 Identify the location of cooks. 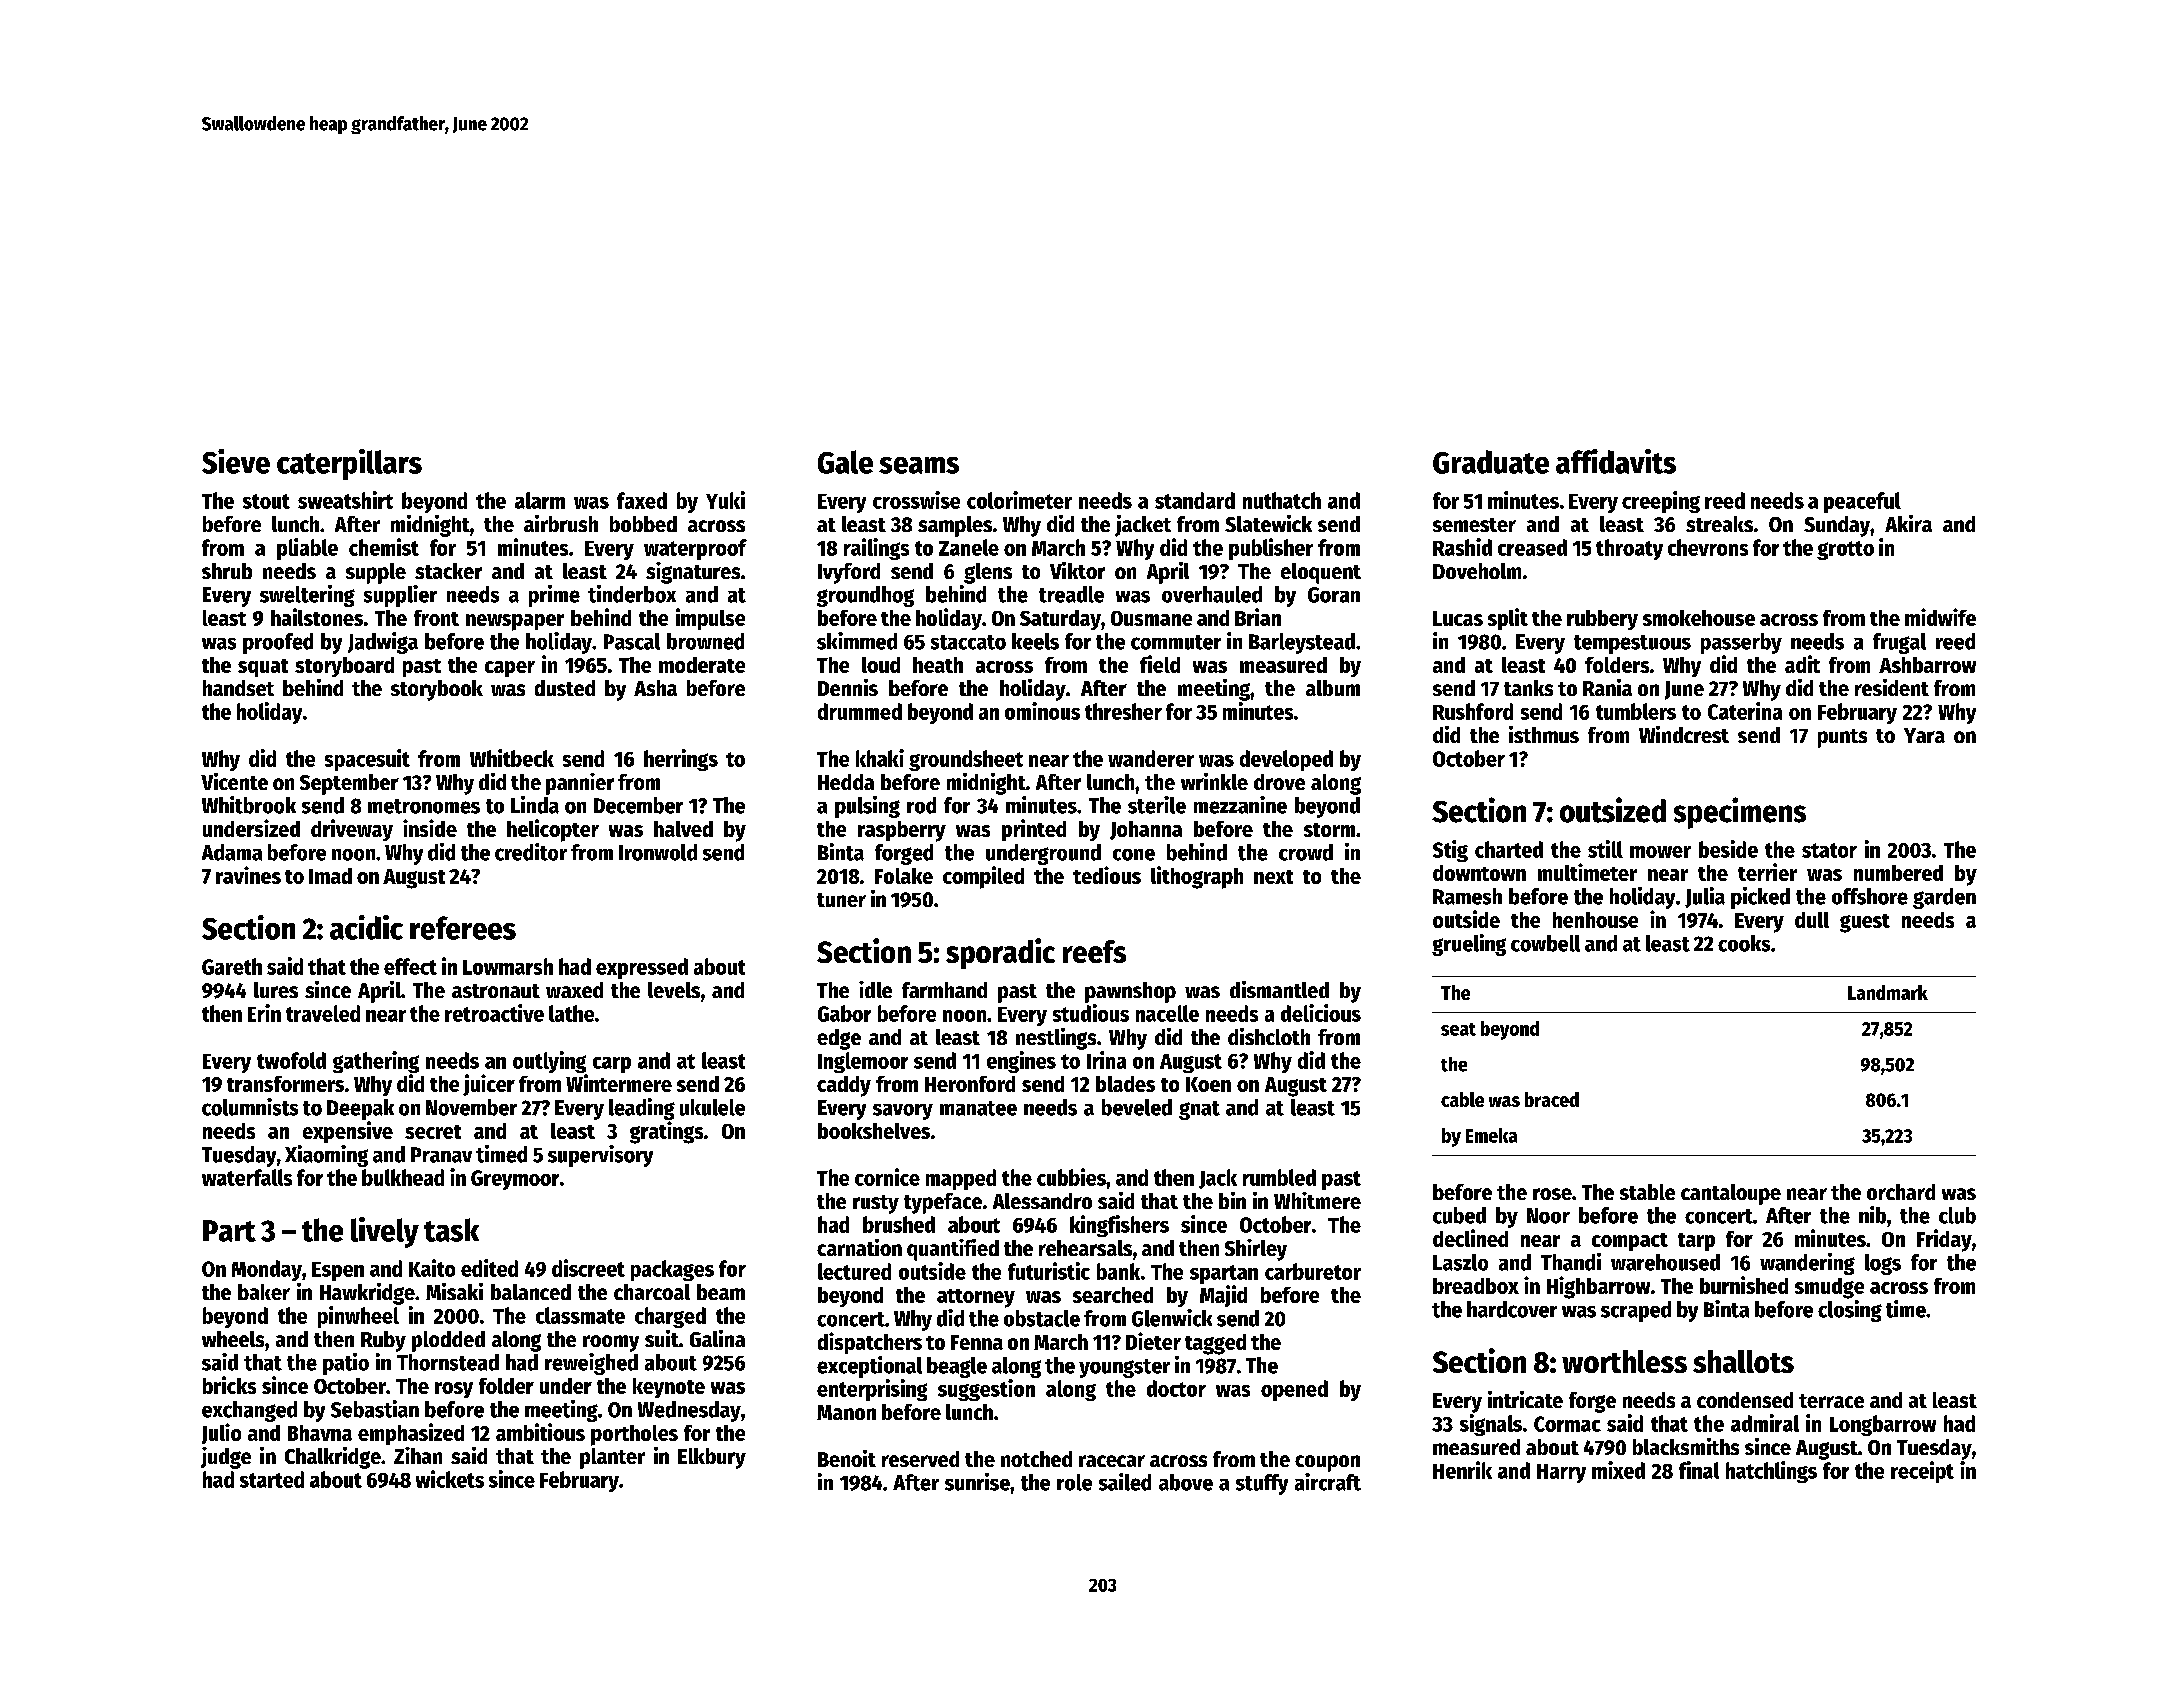
(1744, 943).
